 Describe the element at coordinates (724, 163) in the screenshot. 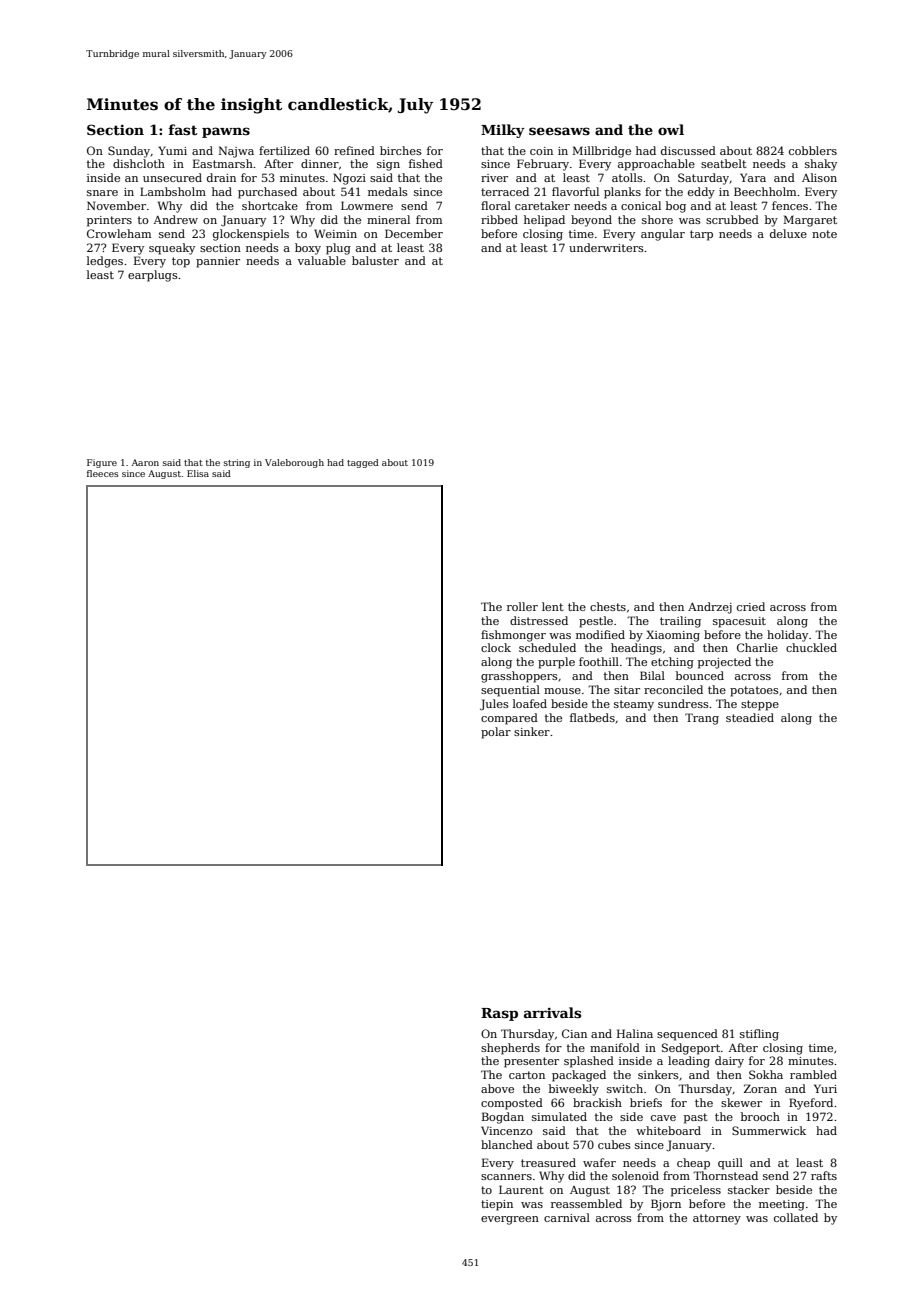

I see `seatbelt` at that location.
